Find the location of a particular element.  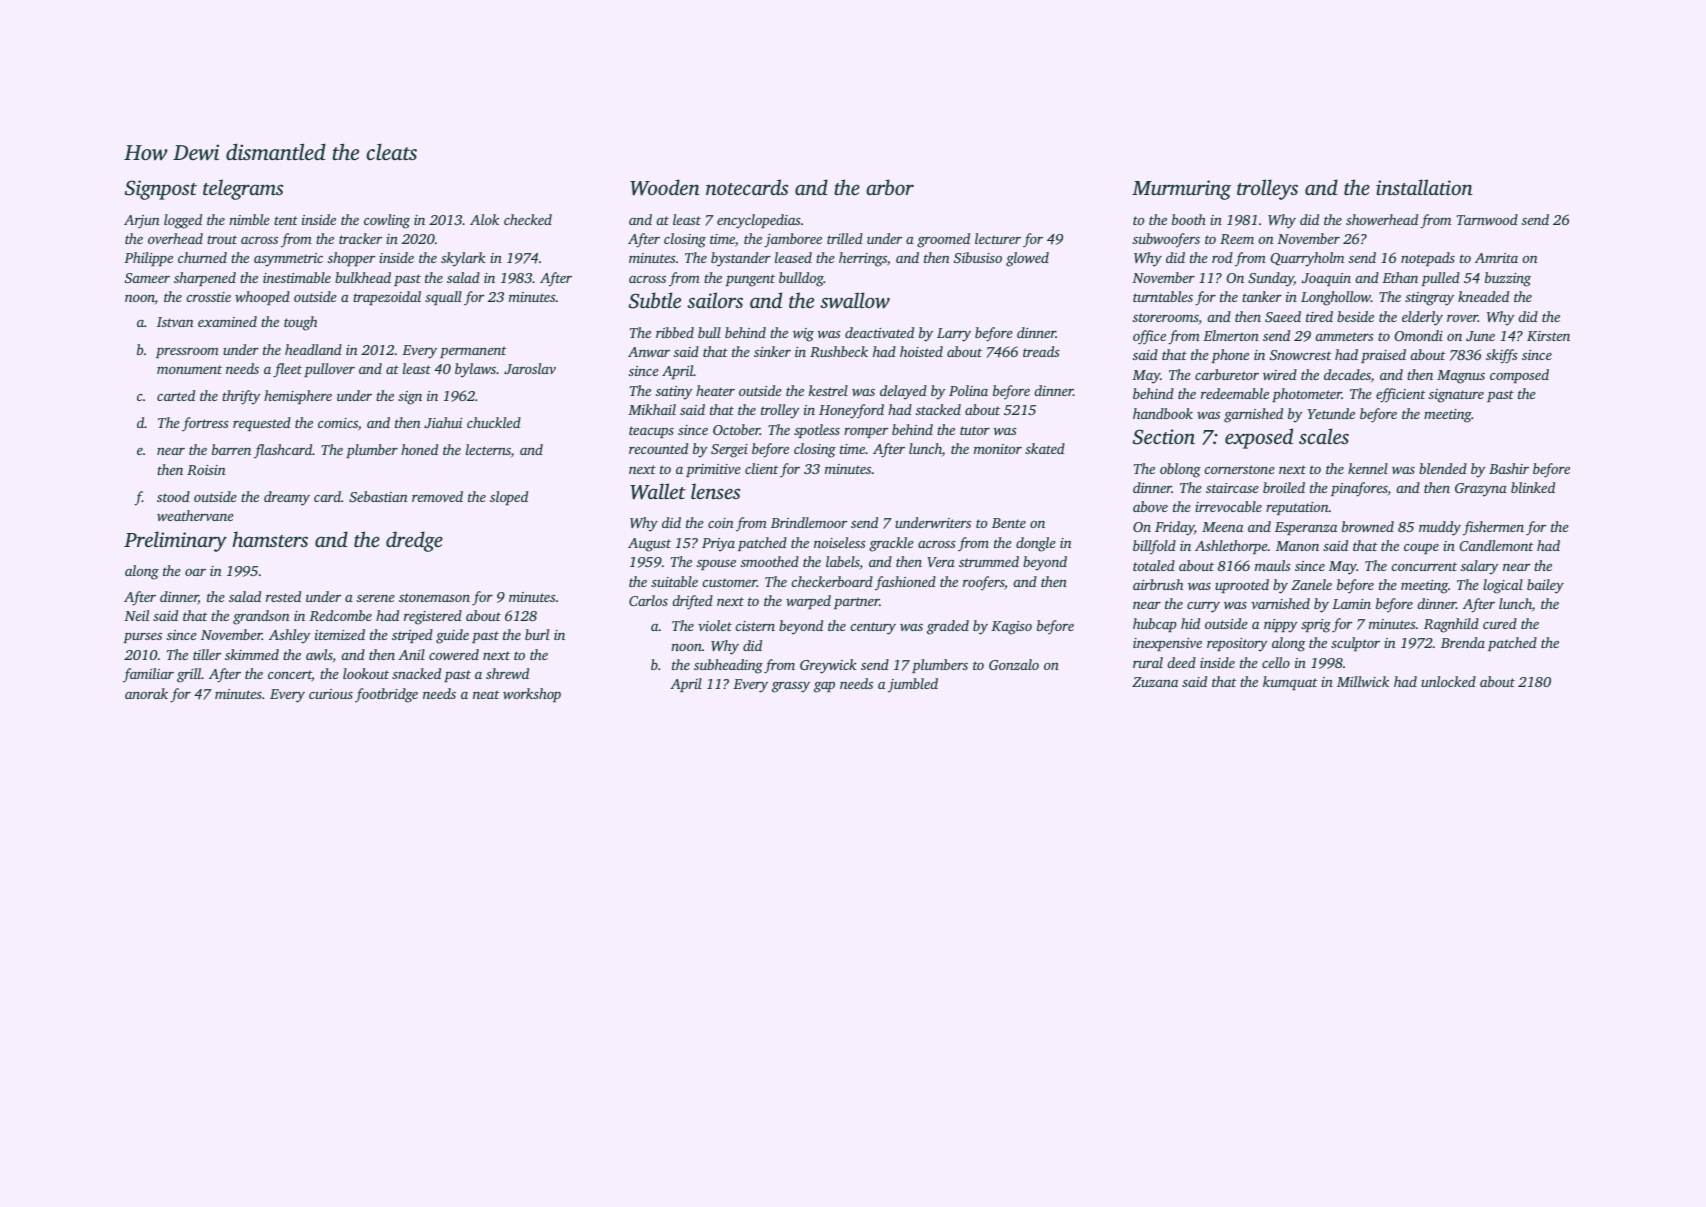

jumbled is located at coordinates (913, 685).
